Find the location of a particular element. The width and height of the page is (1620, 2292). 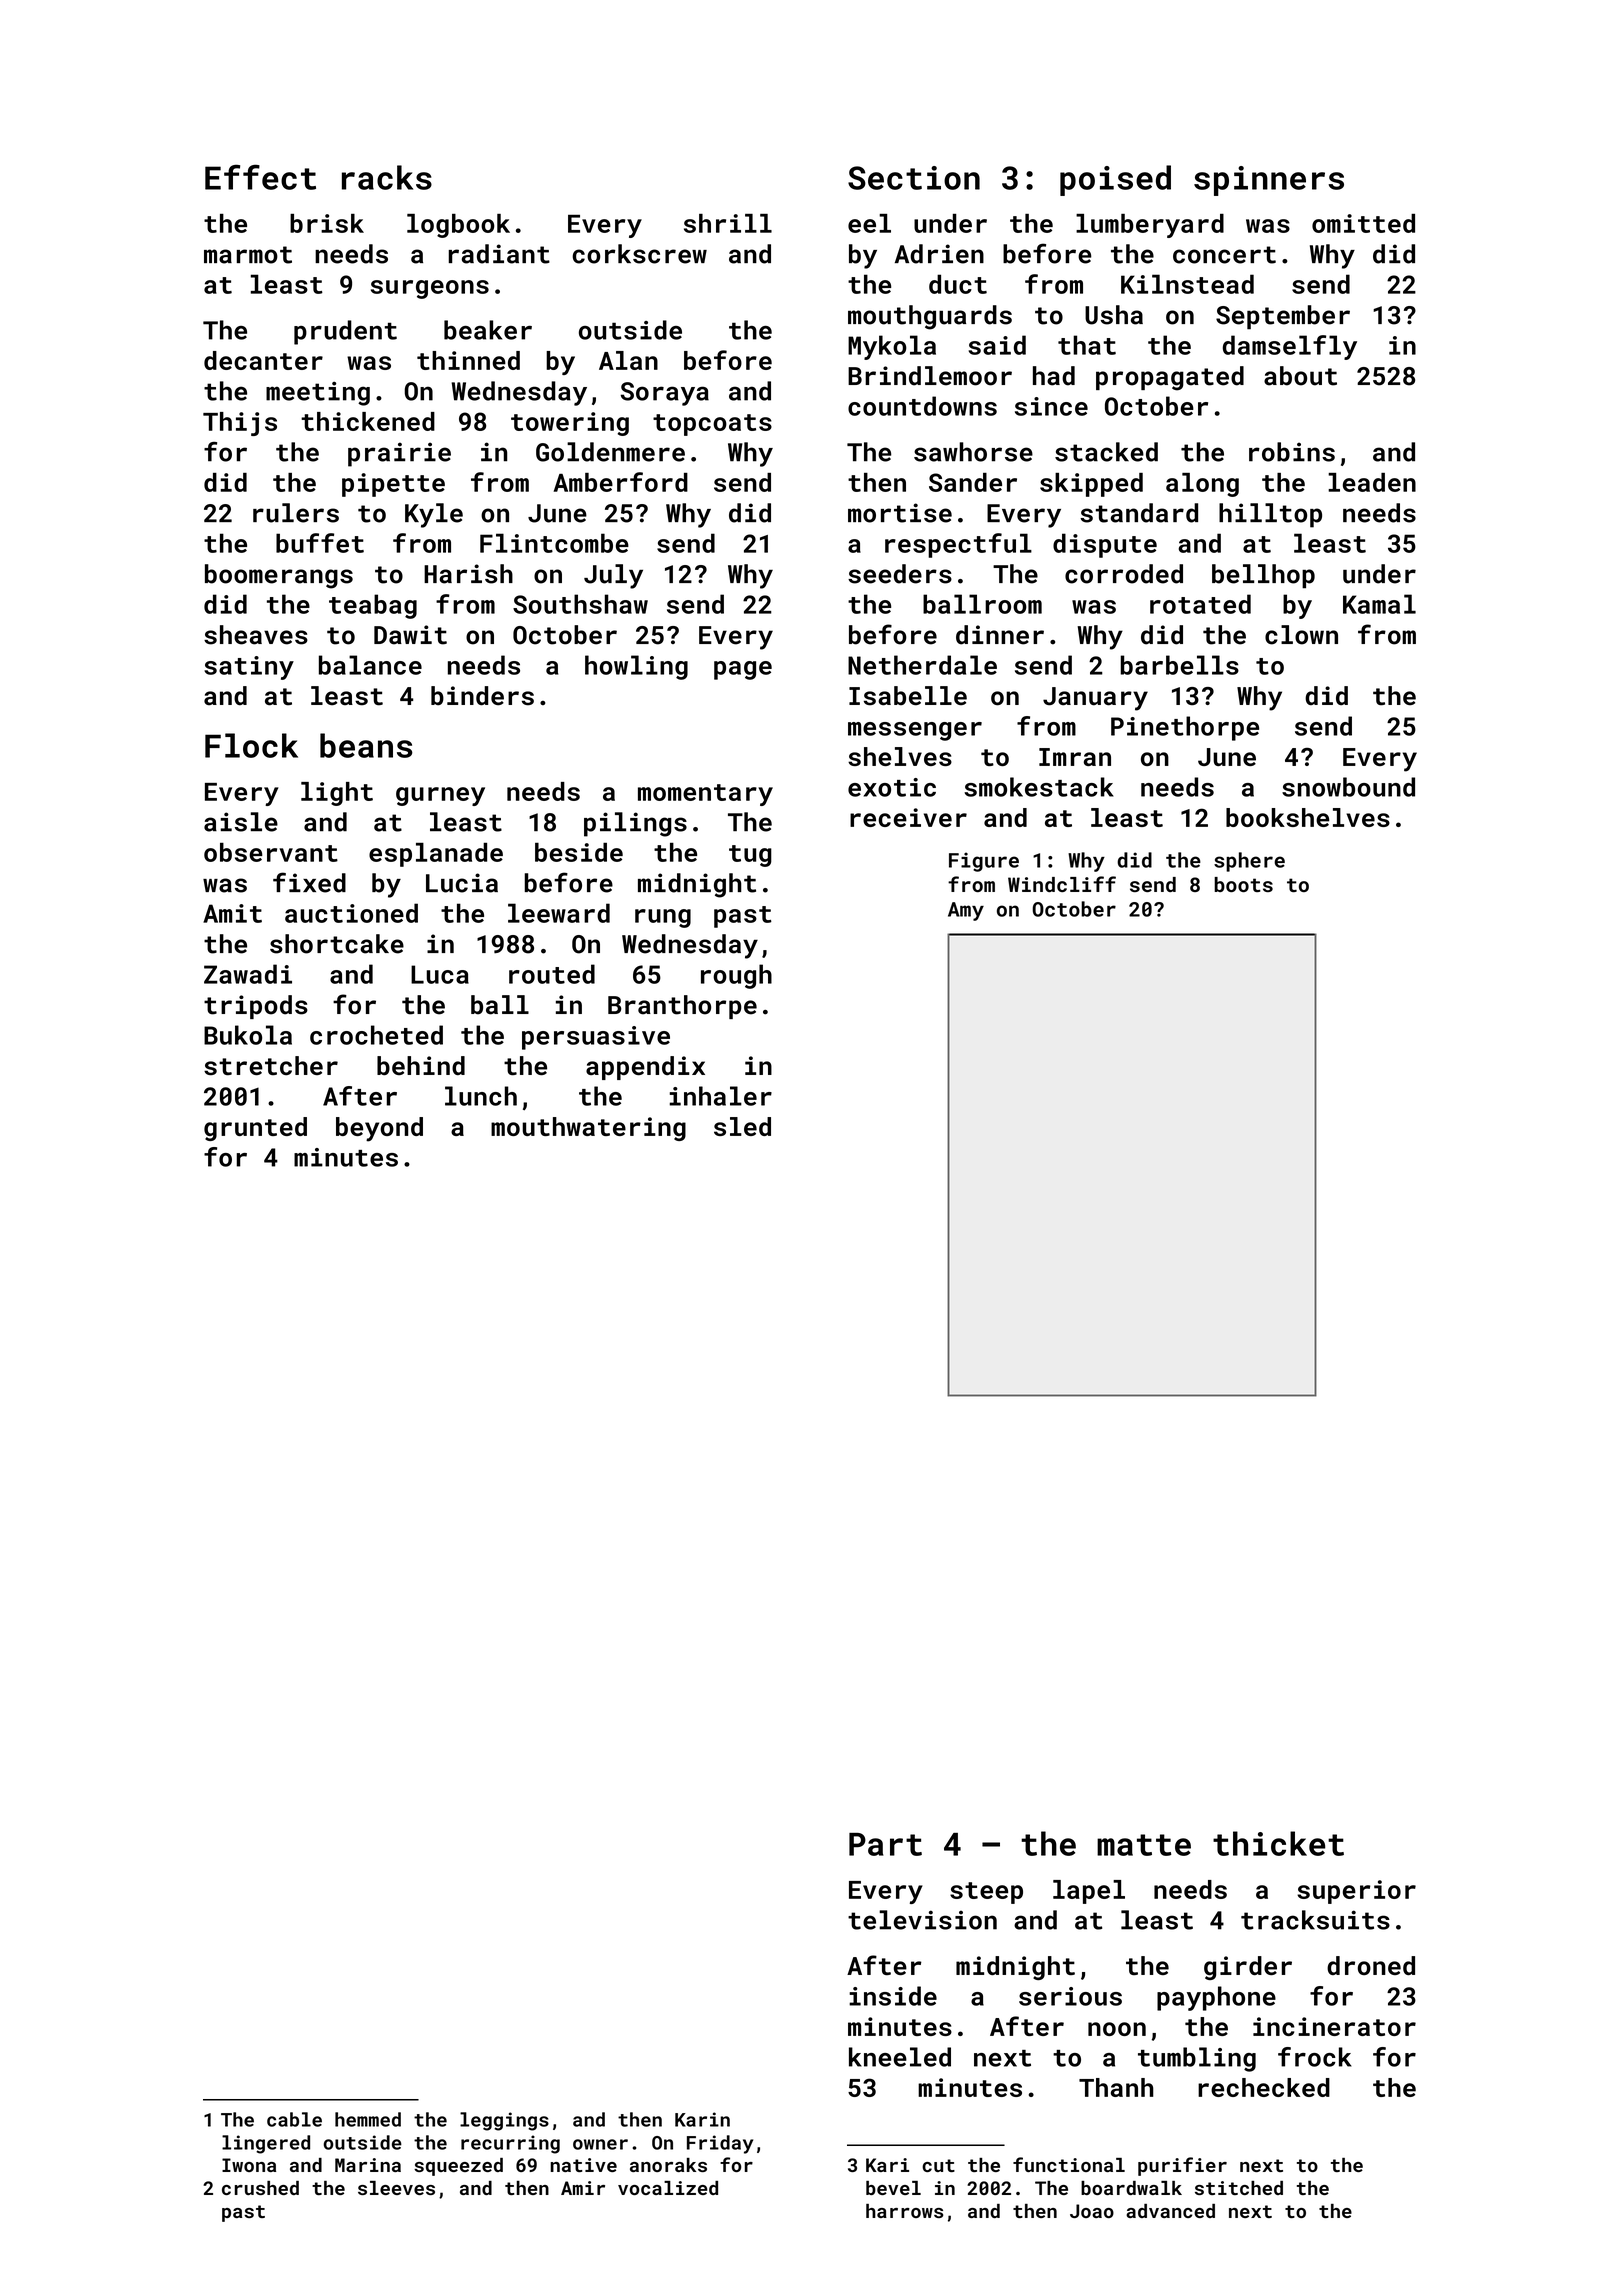

rulers is located at coordinates (296, 513).
